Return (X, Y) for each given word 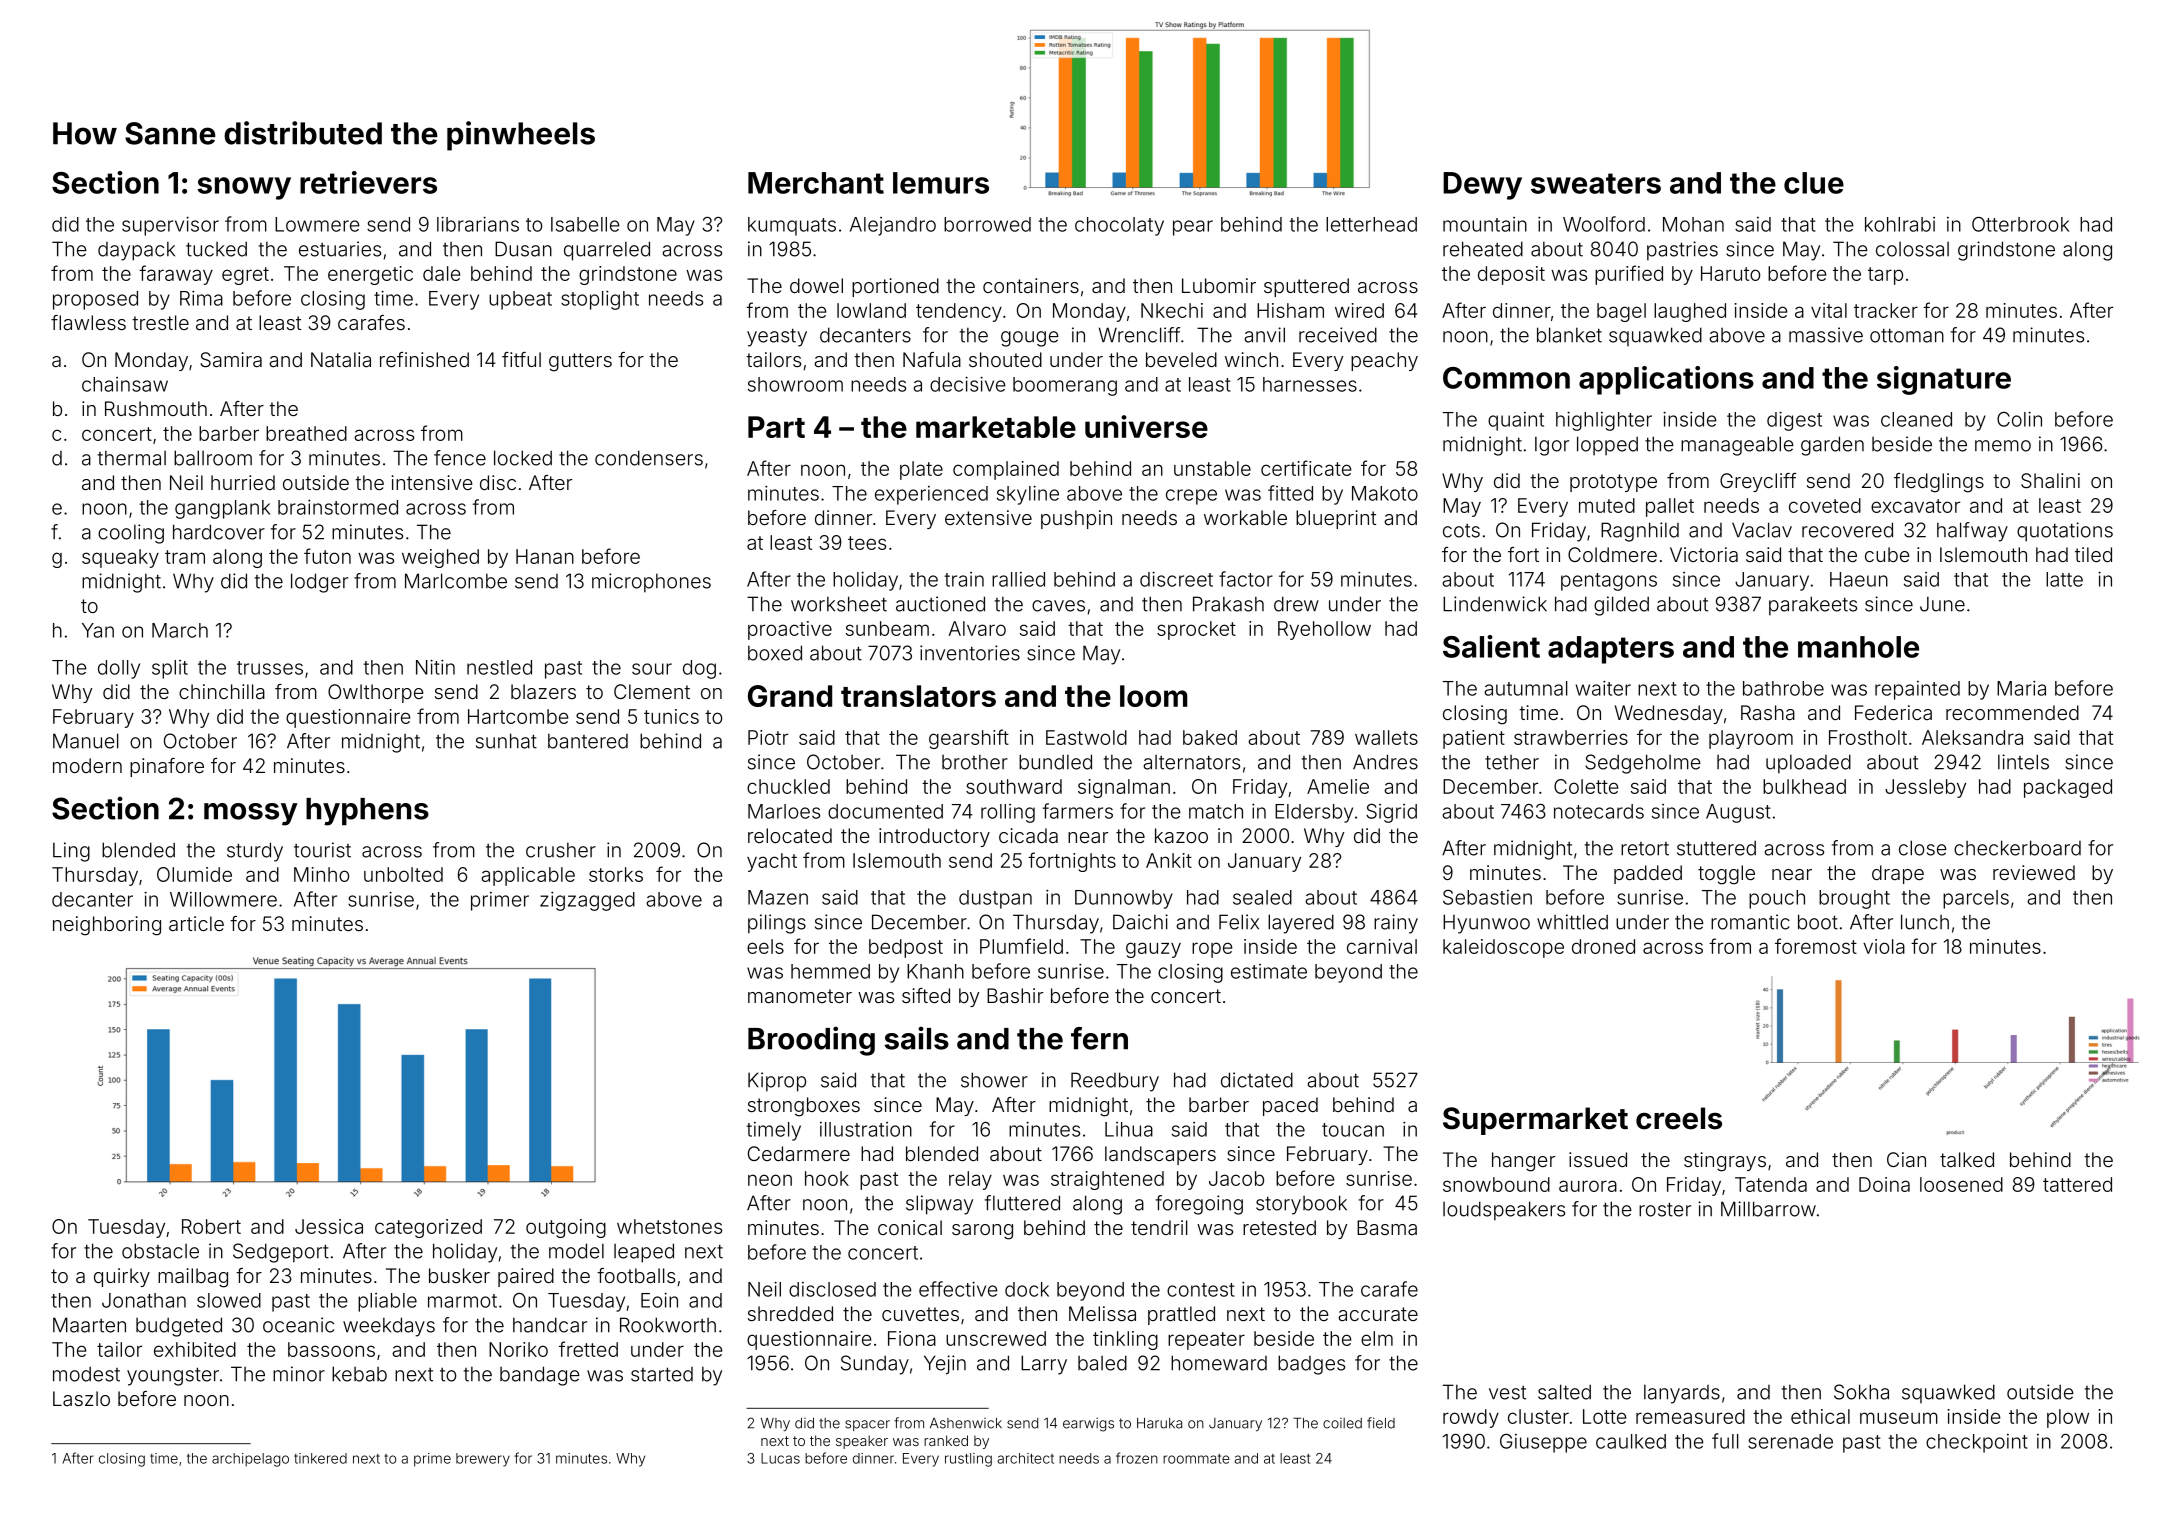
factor (1246, 579)
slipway (939, 1205)
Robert (211, 1226)
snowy (244, 188)
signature (1944, 380)
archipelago (250, 1460)
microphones (651, 583)
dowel (816, 285)
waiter (1603, 688)
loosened (1961, 1184)
